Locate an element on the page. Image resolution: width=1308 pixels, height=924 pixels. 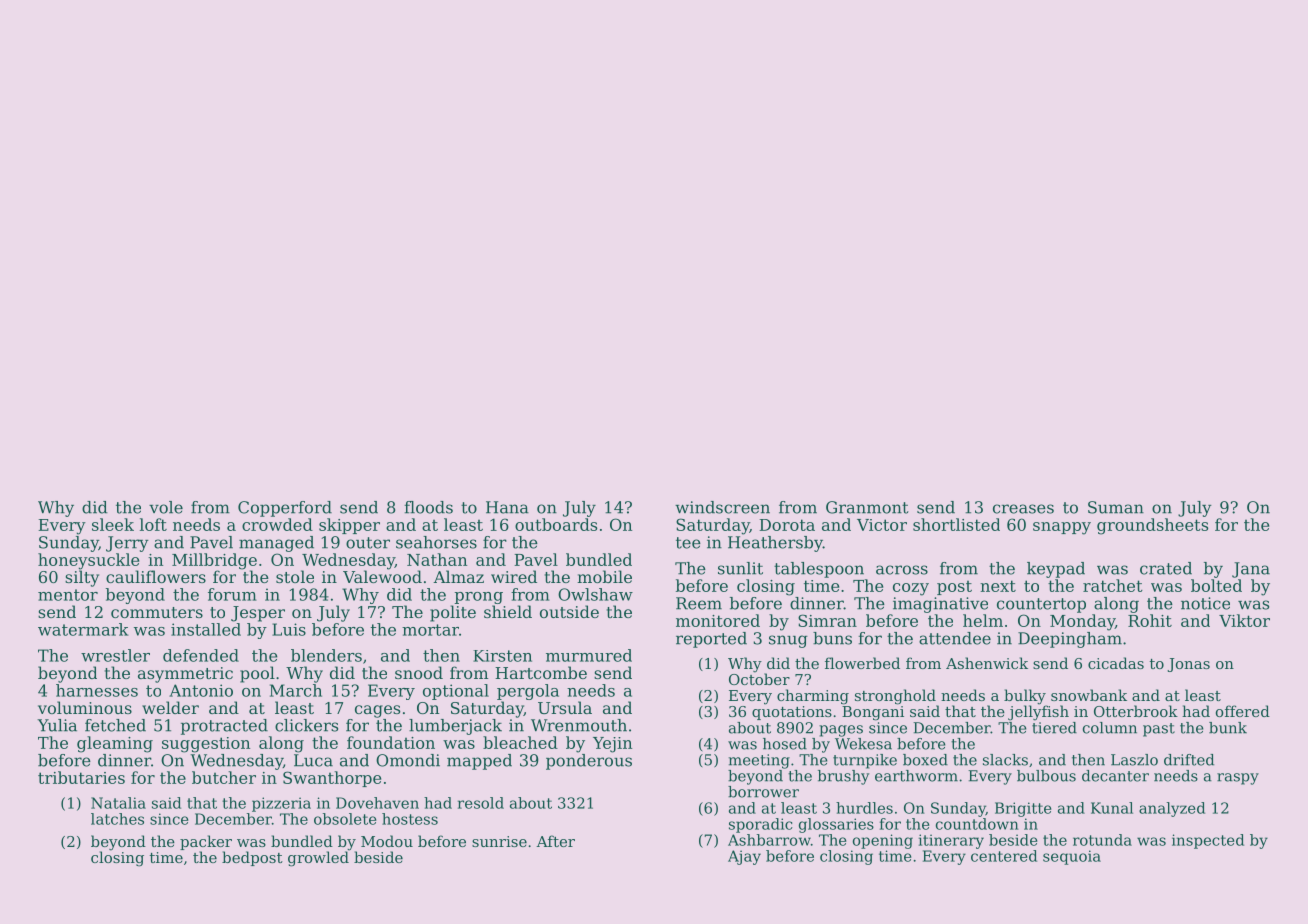
Hartcombe is located at coordinates (541, 672).
